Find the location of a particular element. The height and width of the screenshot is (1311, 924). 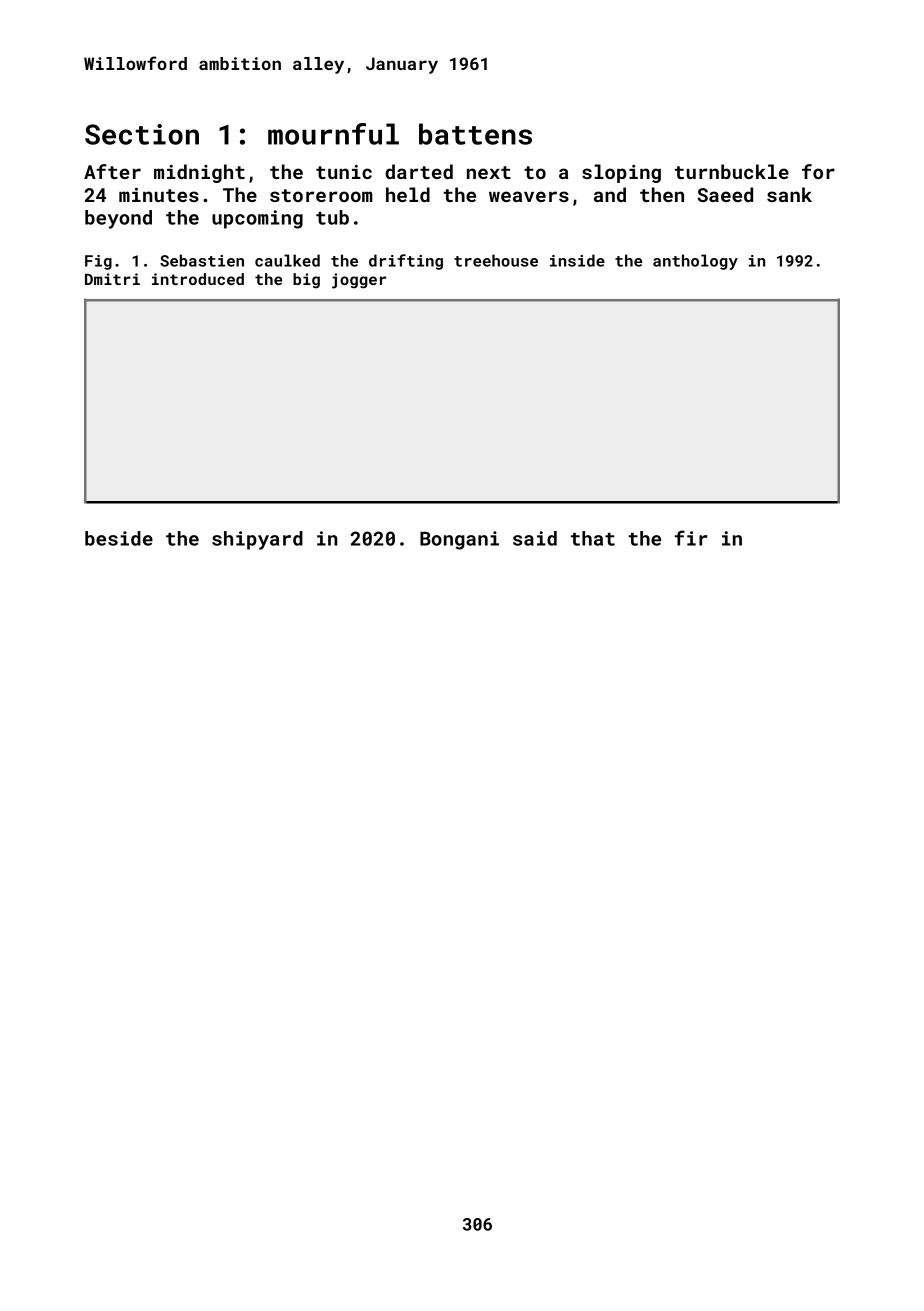

mournful is located at coordinates (333, 134).
